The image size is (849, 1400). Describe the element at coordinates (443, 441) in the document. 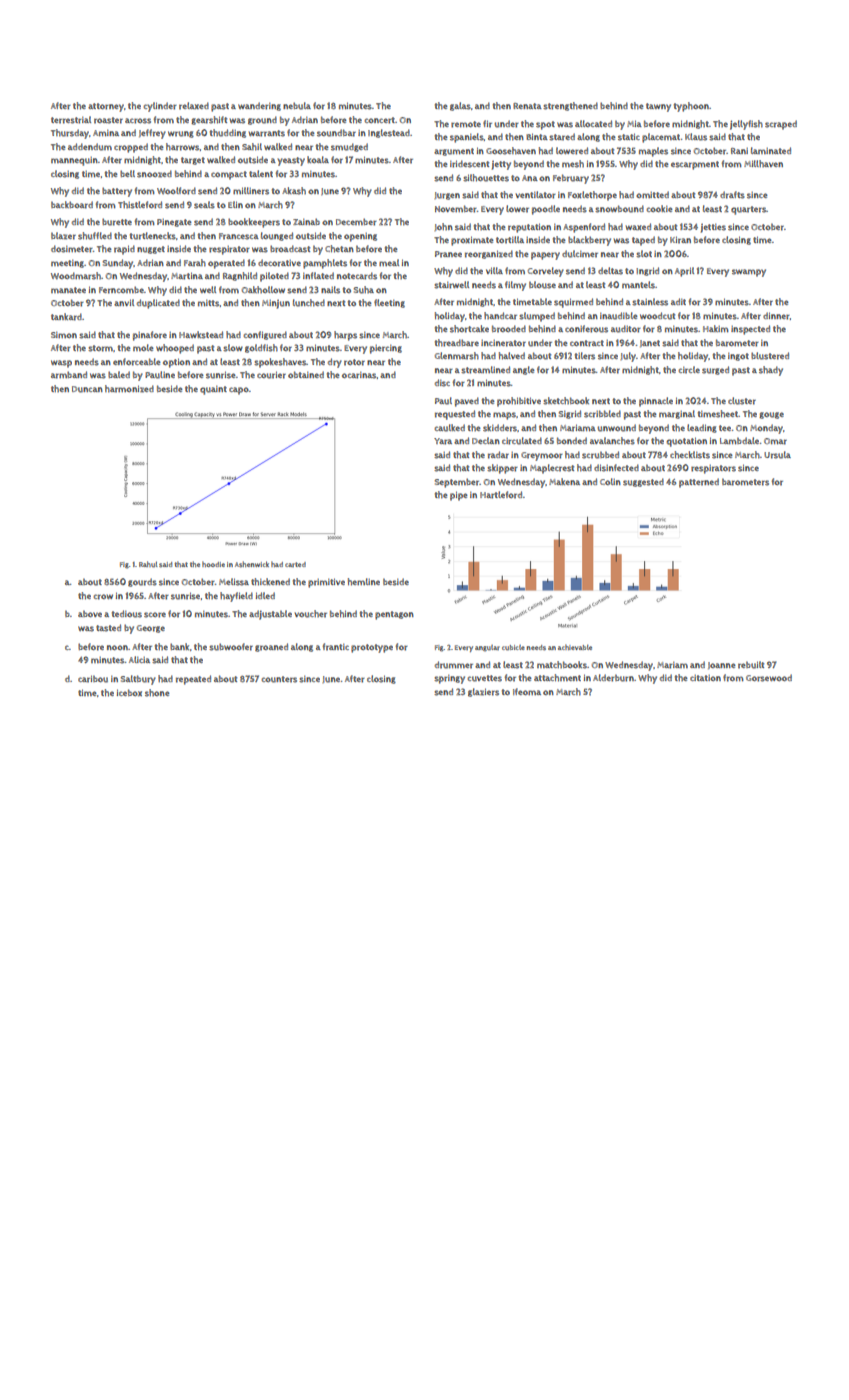

I see `Yara` at that location.
